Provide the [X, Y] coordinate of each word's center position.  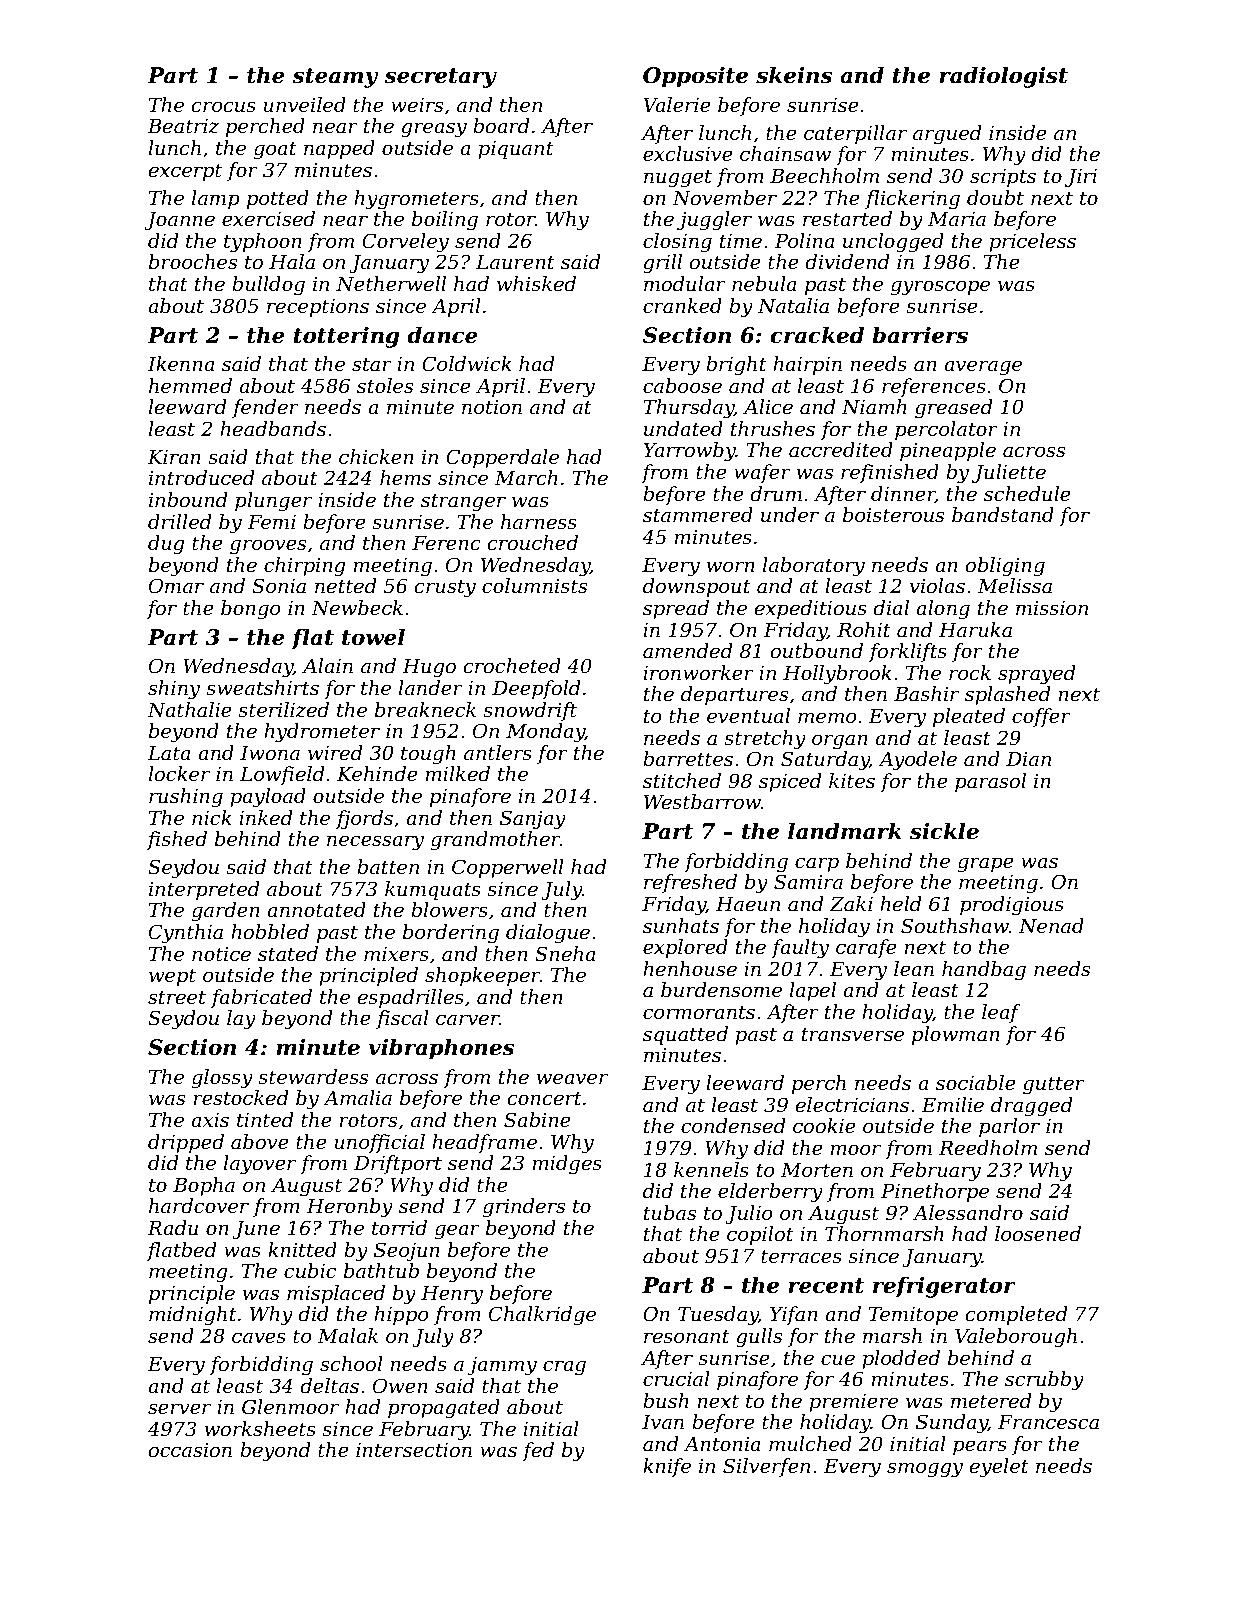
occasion [190, 1450]
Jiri [1081, 178]
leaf [1001, 1013]
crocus [224, 107]
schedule [1027, 494]
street [177, 998]
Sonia [279, 586]
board [501, 126]
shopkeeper [482, 976]
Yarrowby [689, 452]
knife [667, 1467]
